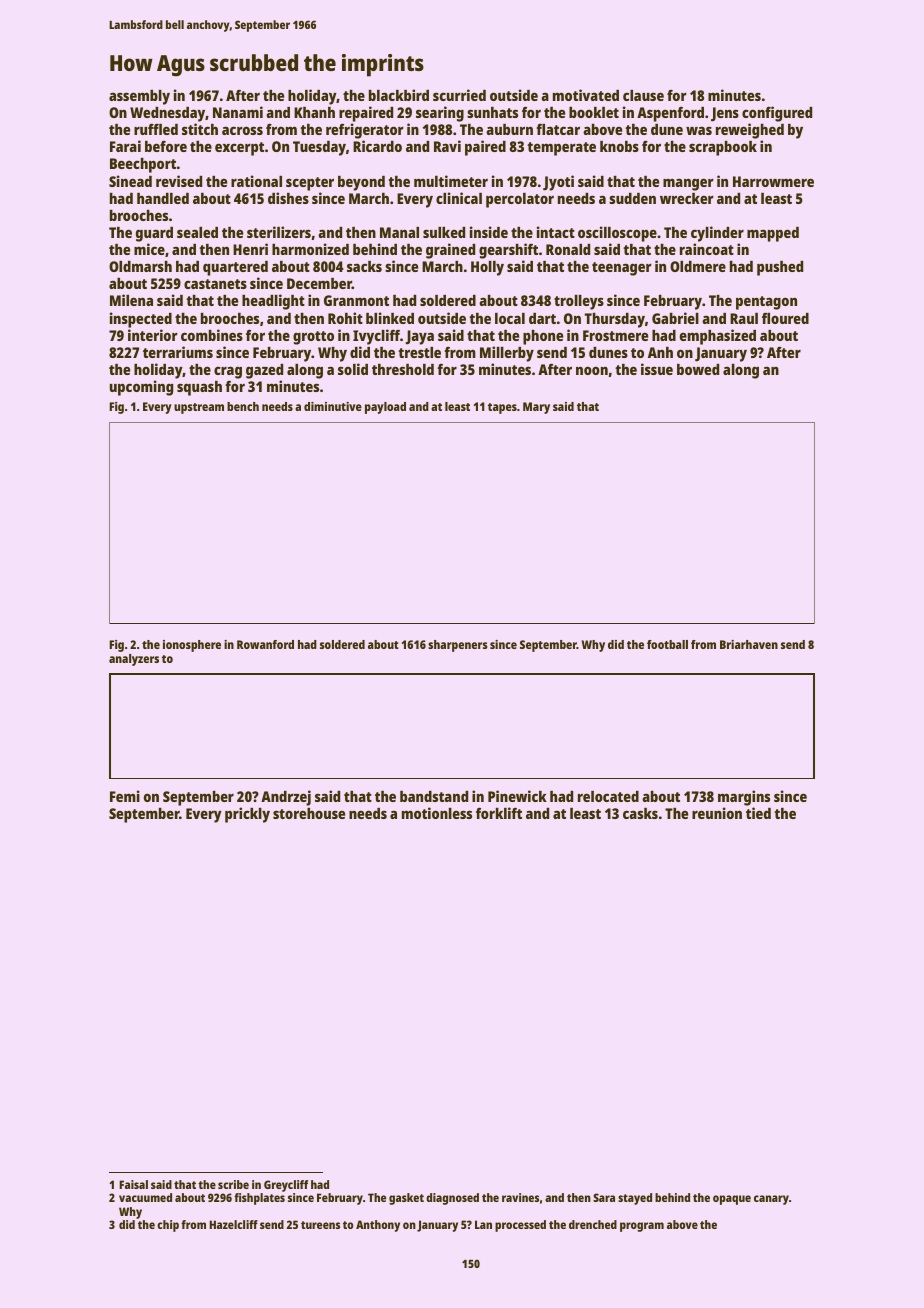 Image resolution: width=924 pixels, height=1308 pixels. I want to click on Greycliff, so click(286, 1186).
